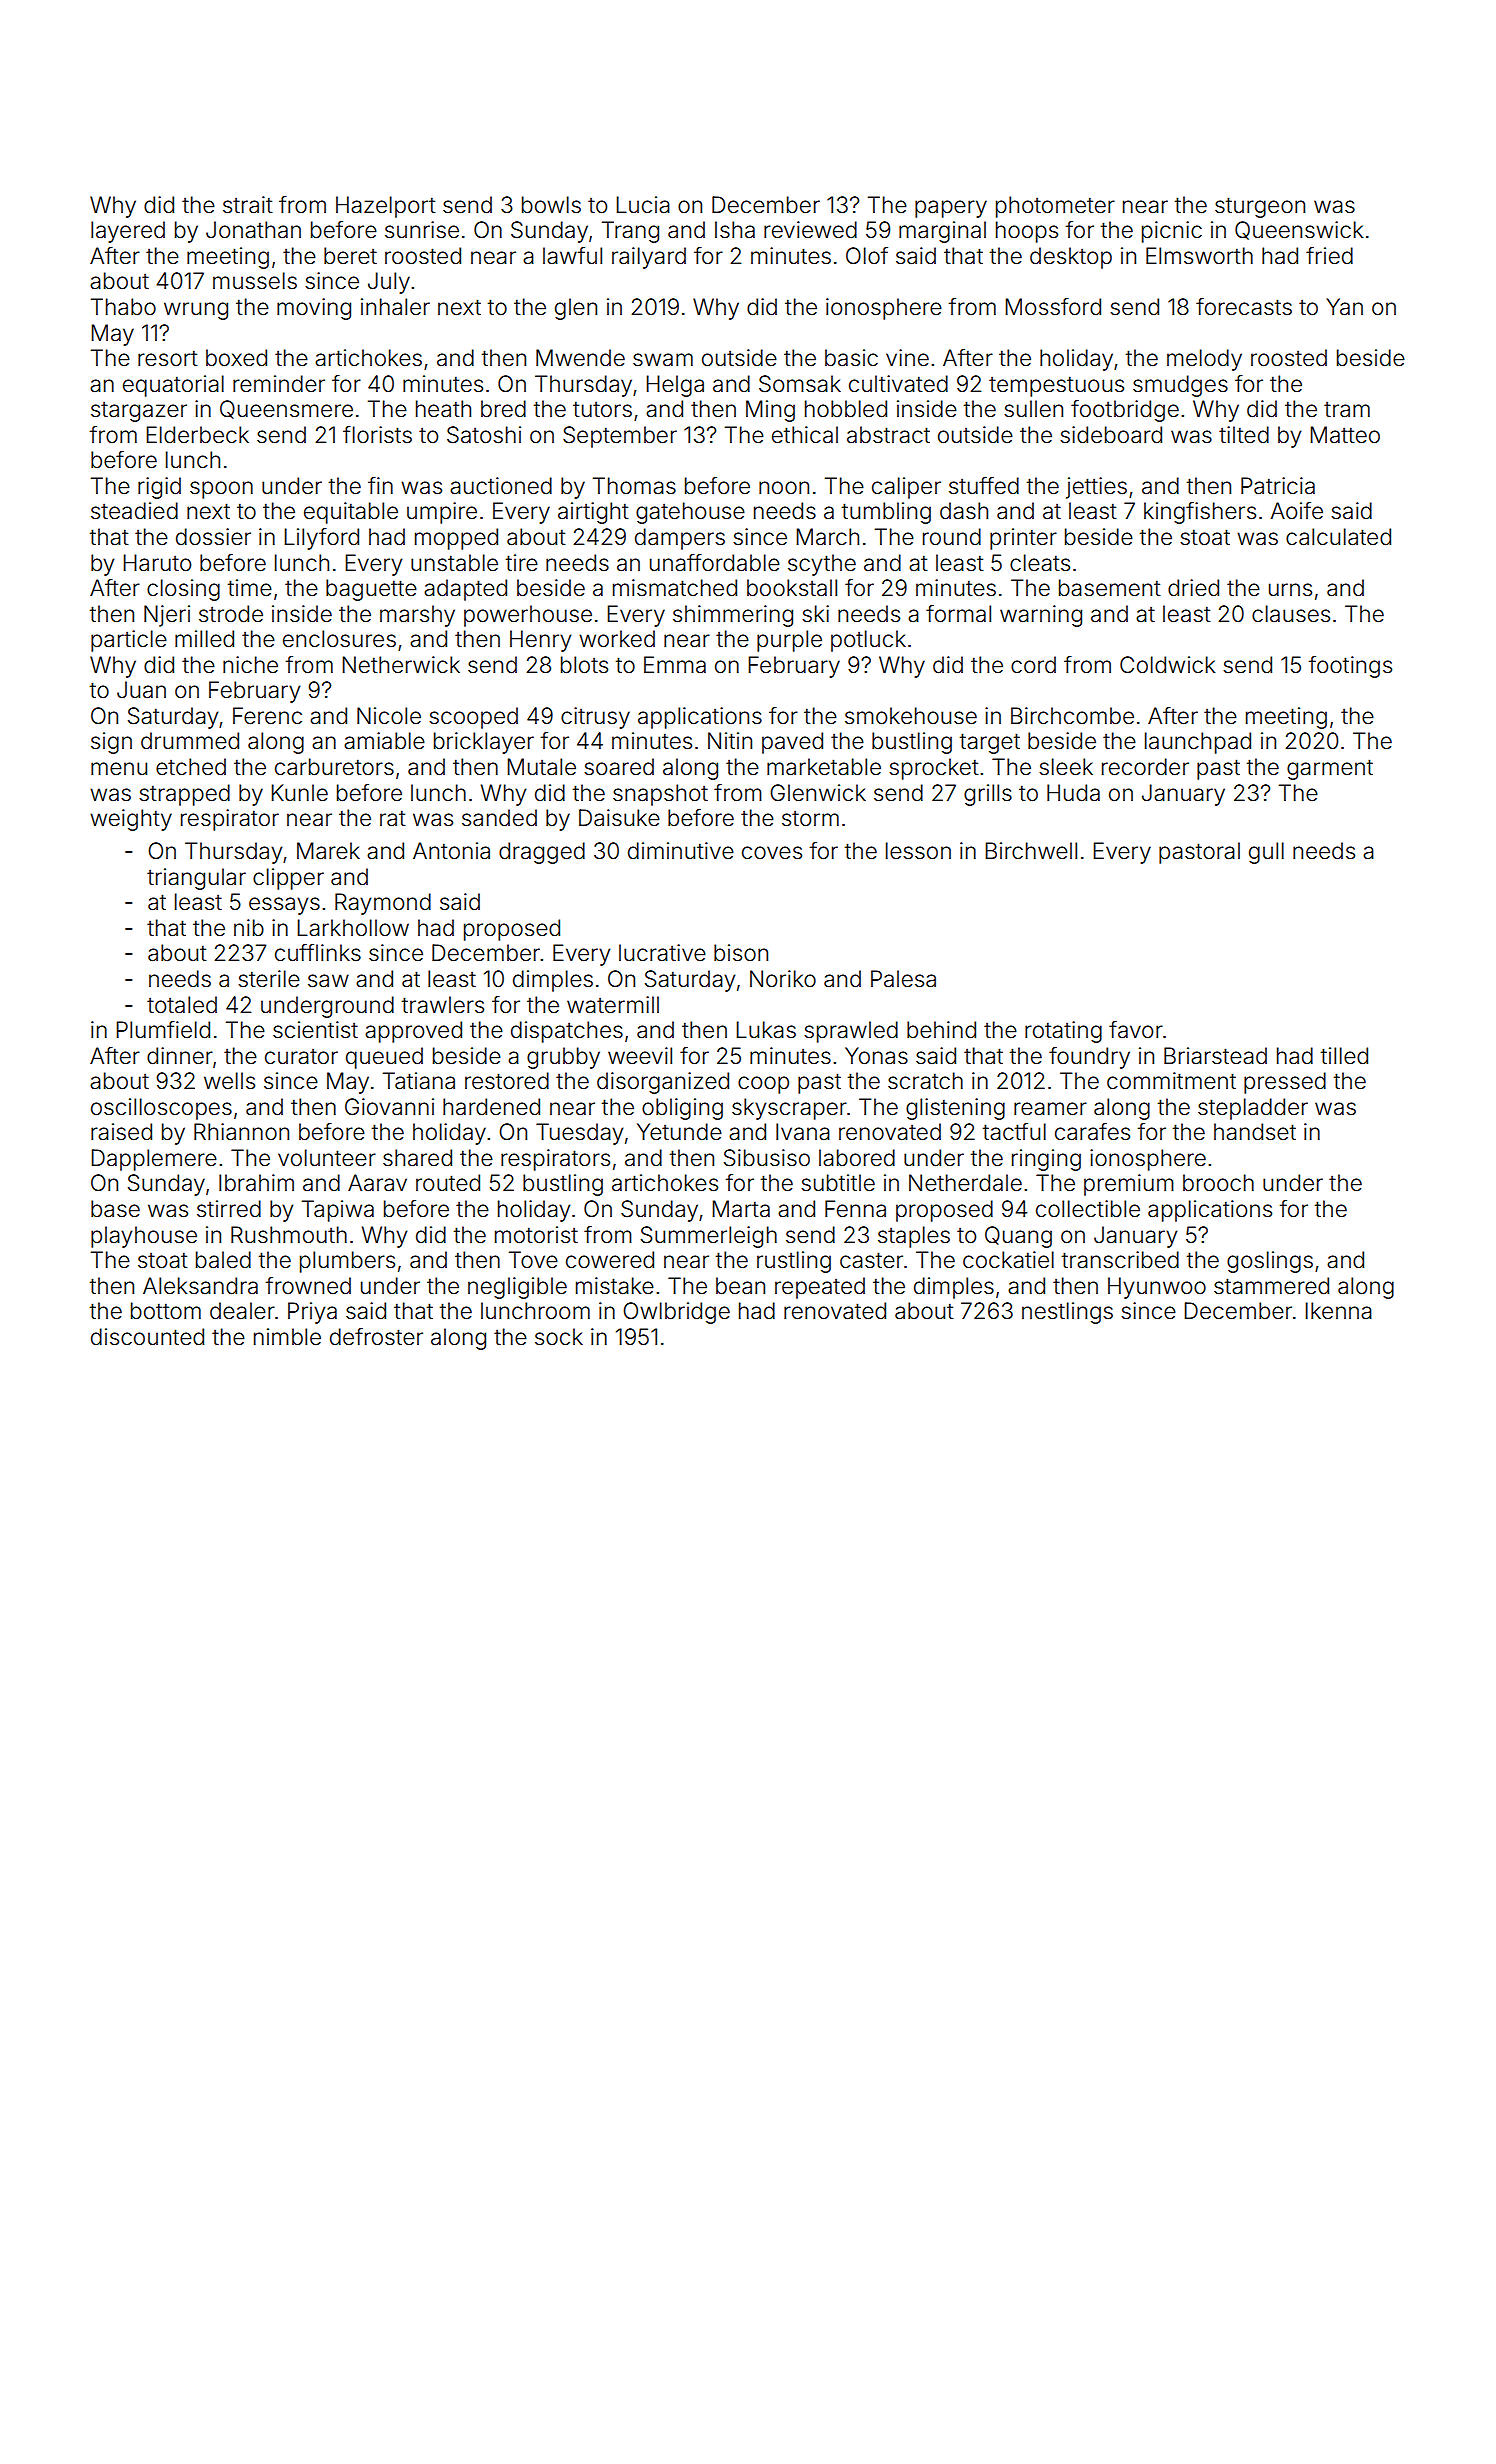 This image has width=1496, height=2464. Describe the element at coordinates (166, 1311) in the image. I see `bottom` at that location.
